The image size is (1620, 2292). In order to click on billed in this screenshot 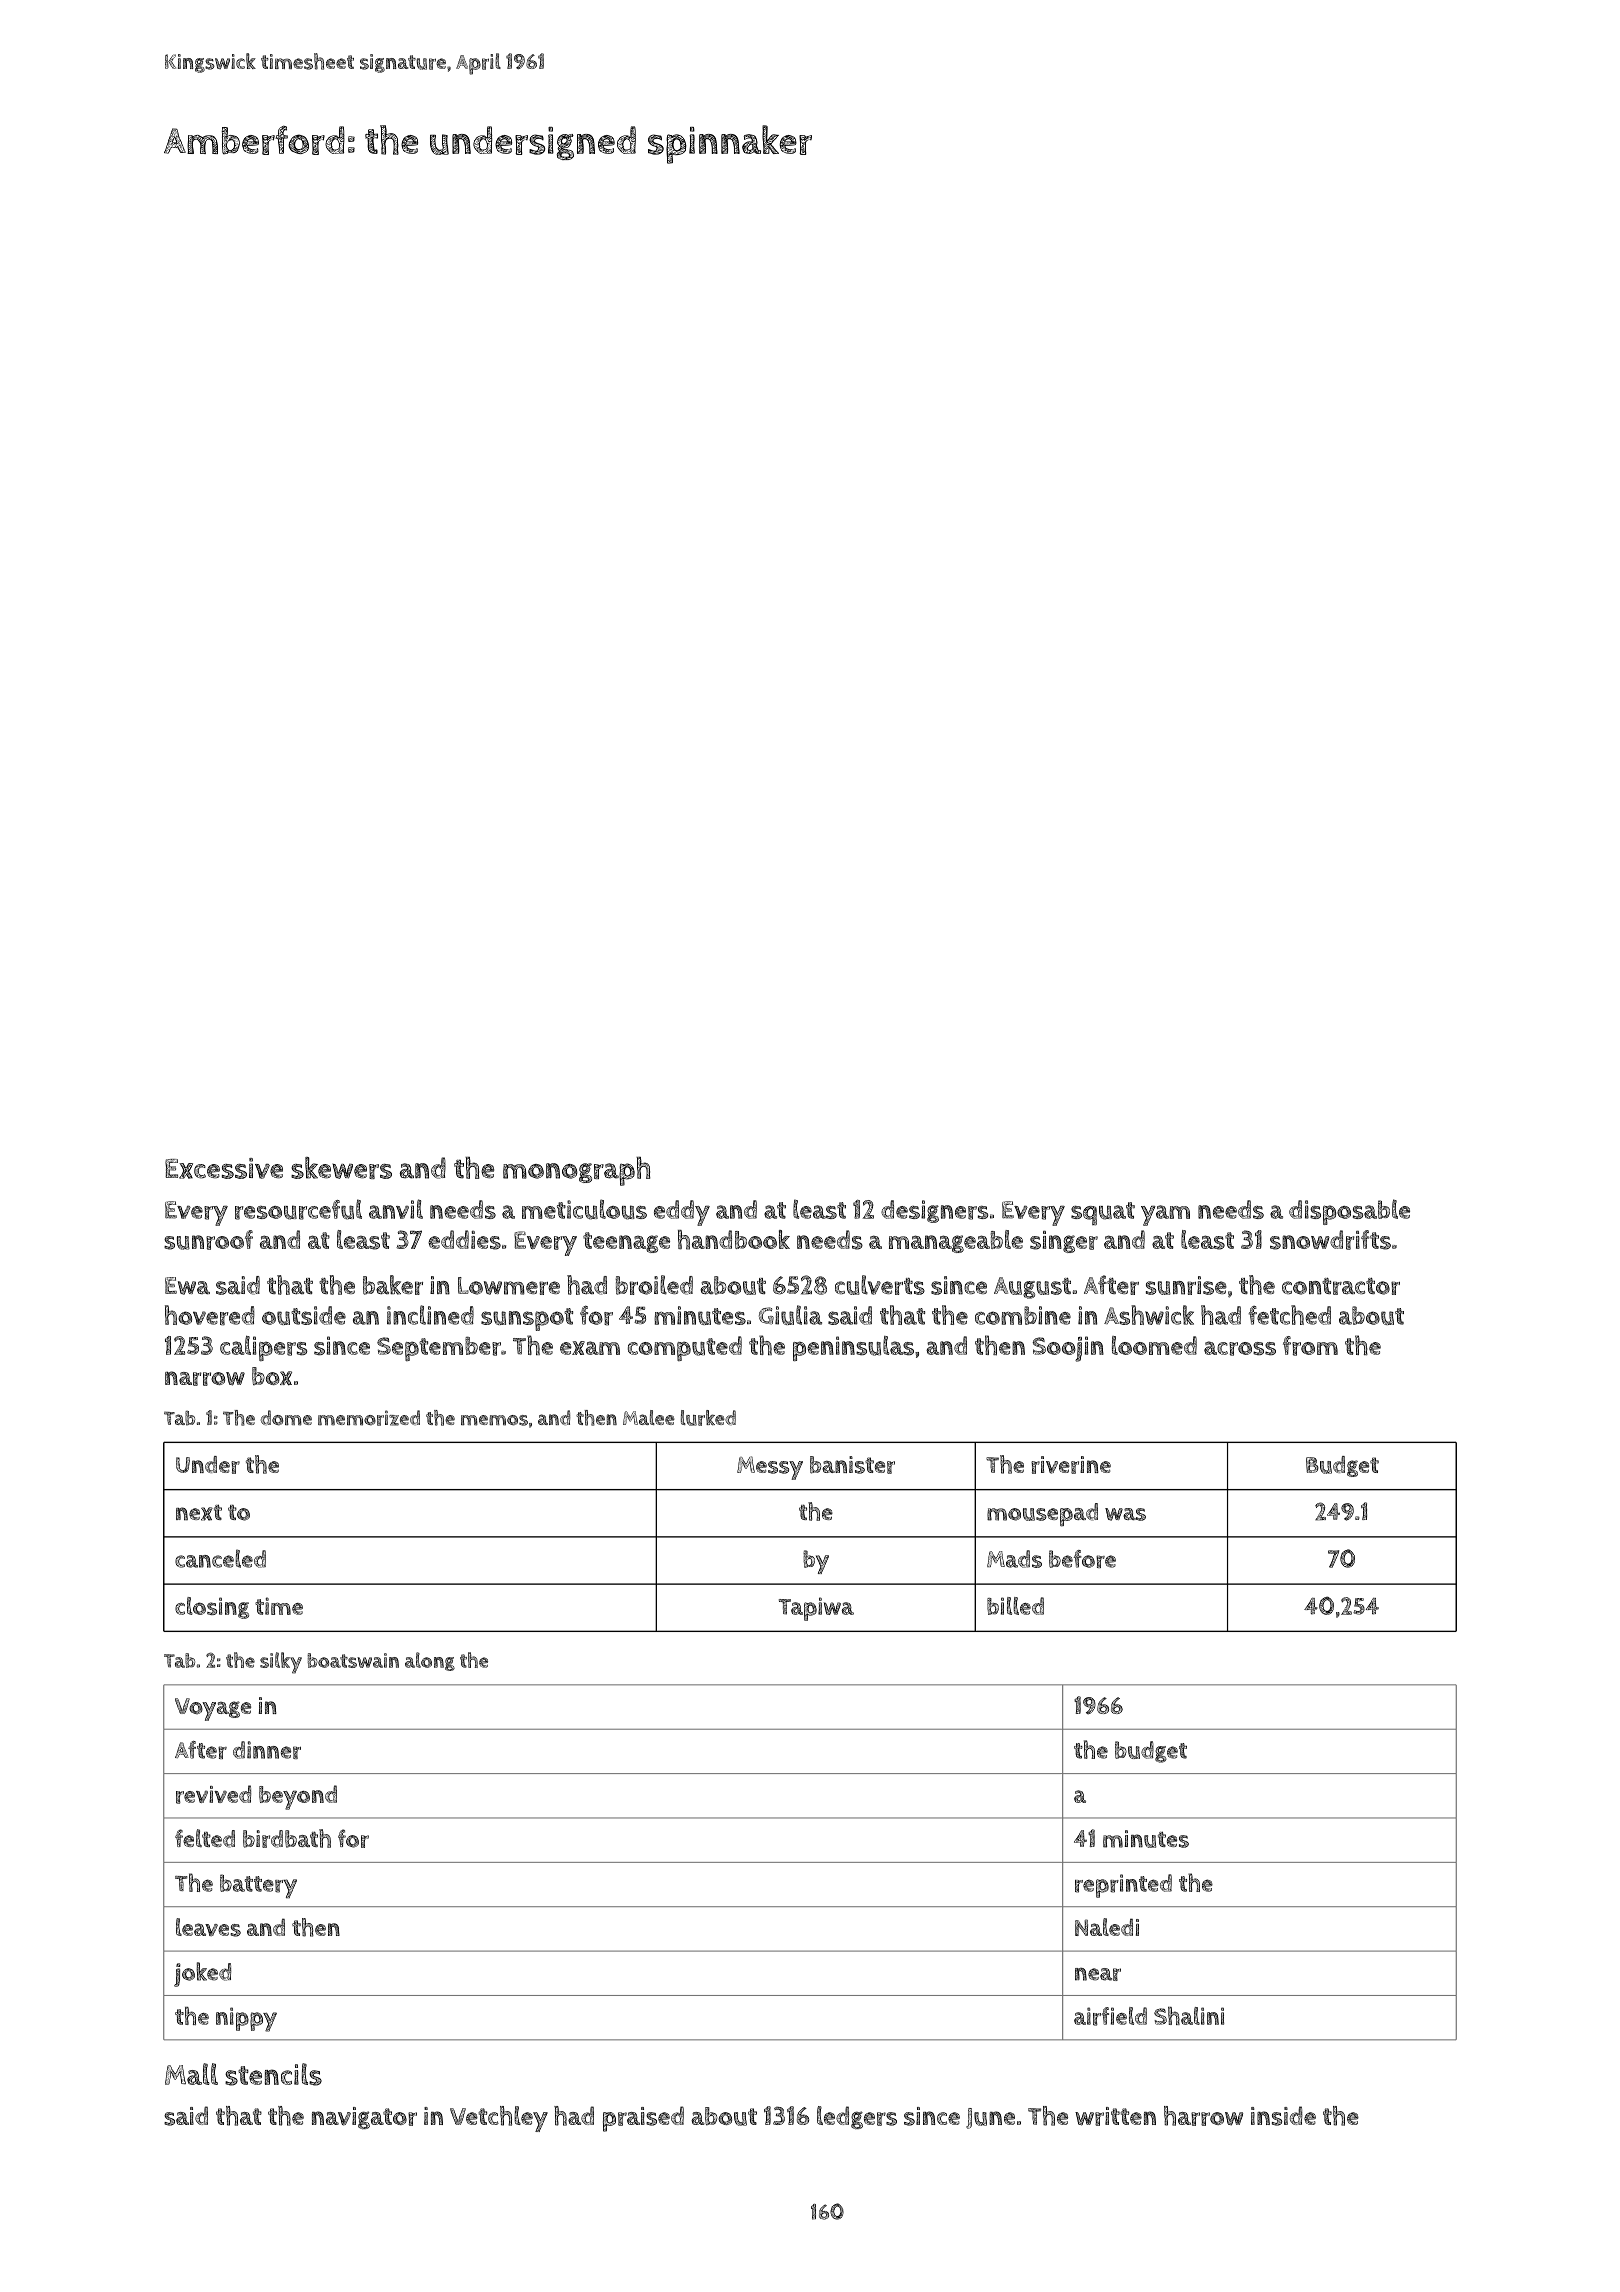, I will do `click(1015, 1606)`.
